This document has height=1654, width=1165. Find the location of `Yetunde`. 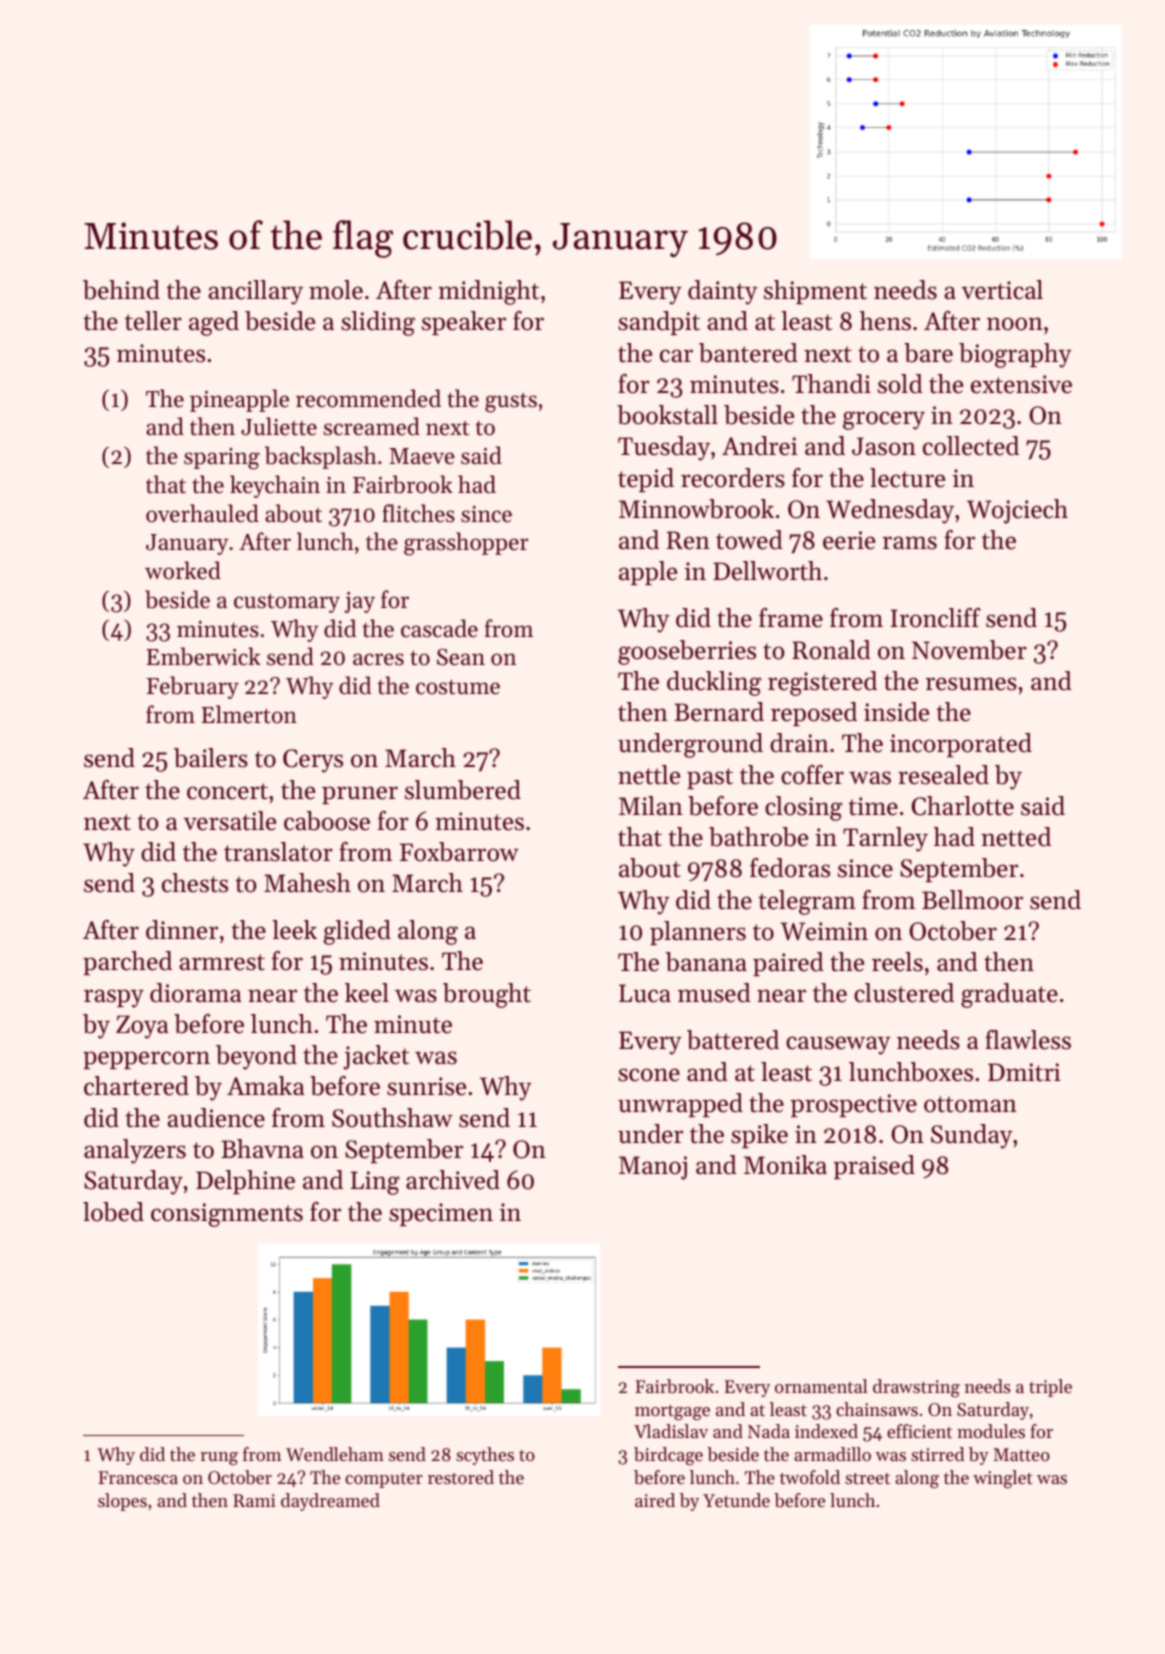

Yetunde is located at coordinates (736, 1500).
